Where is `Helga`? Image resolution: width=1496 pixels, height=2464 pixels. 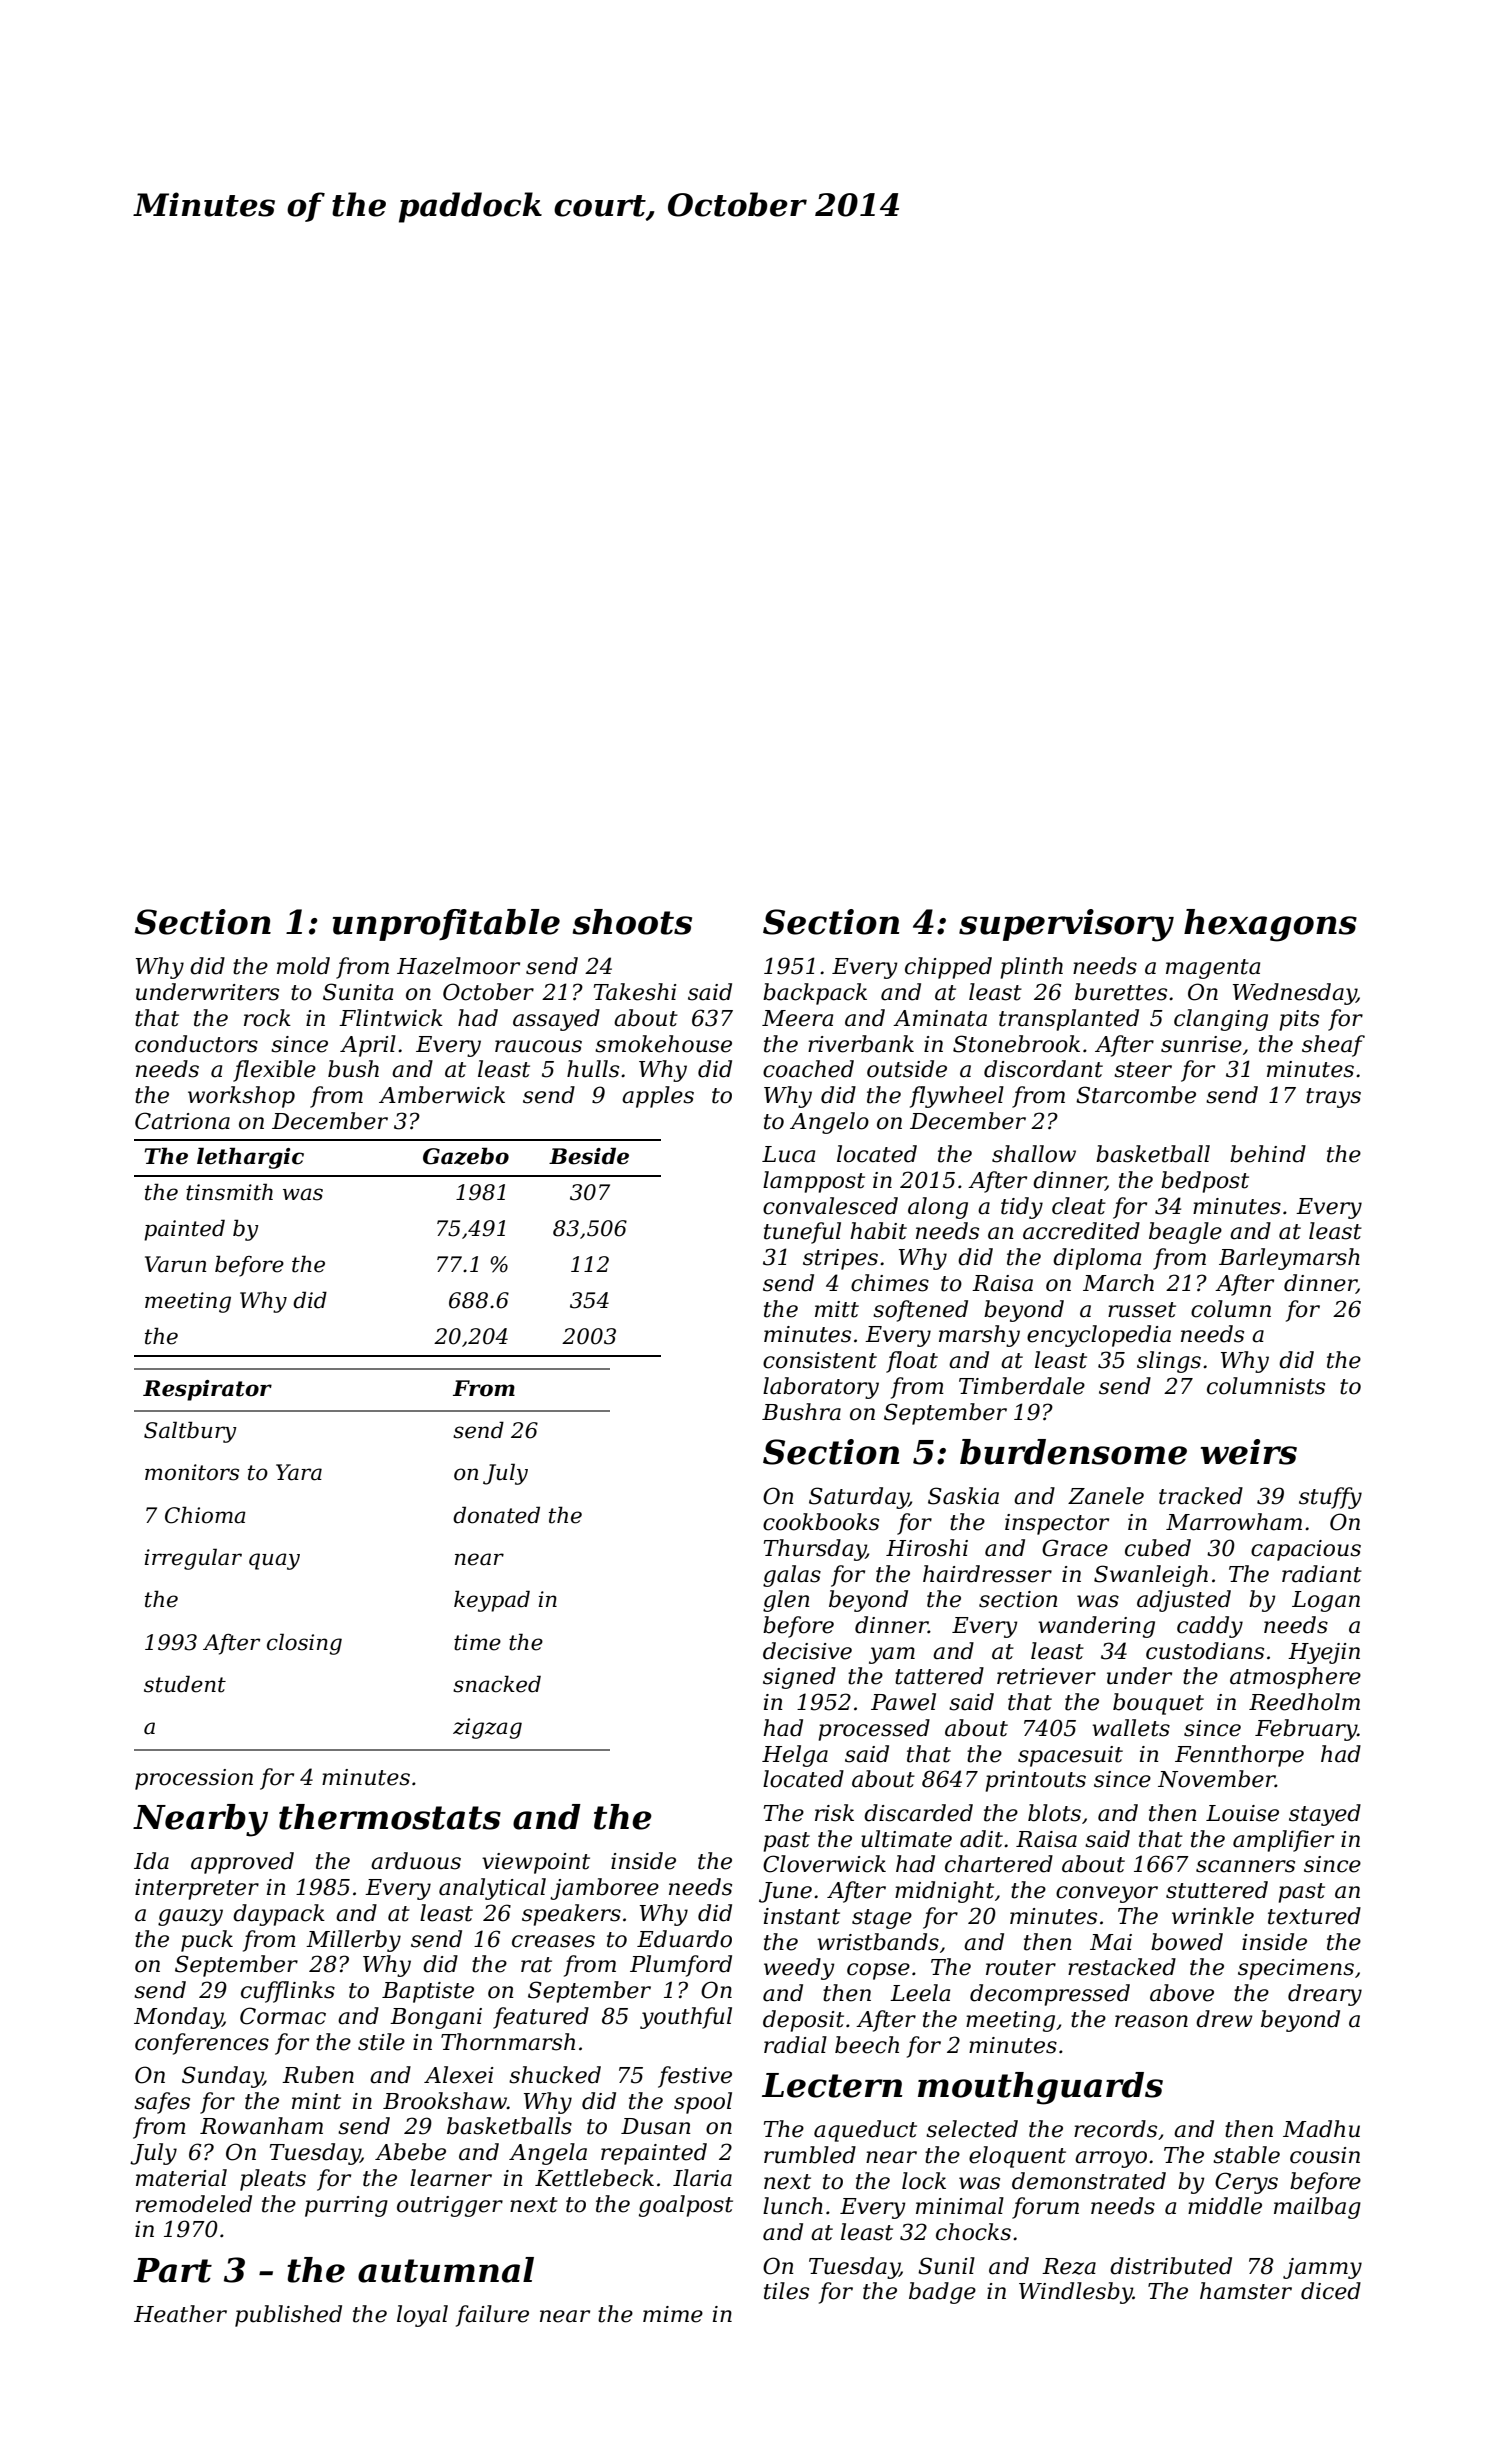
Helga is located at coordinates (795, 1756).
